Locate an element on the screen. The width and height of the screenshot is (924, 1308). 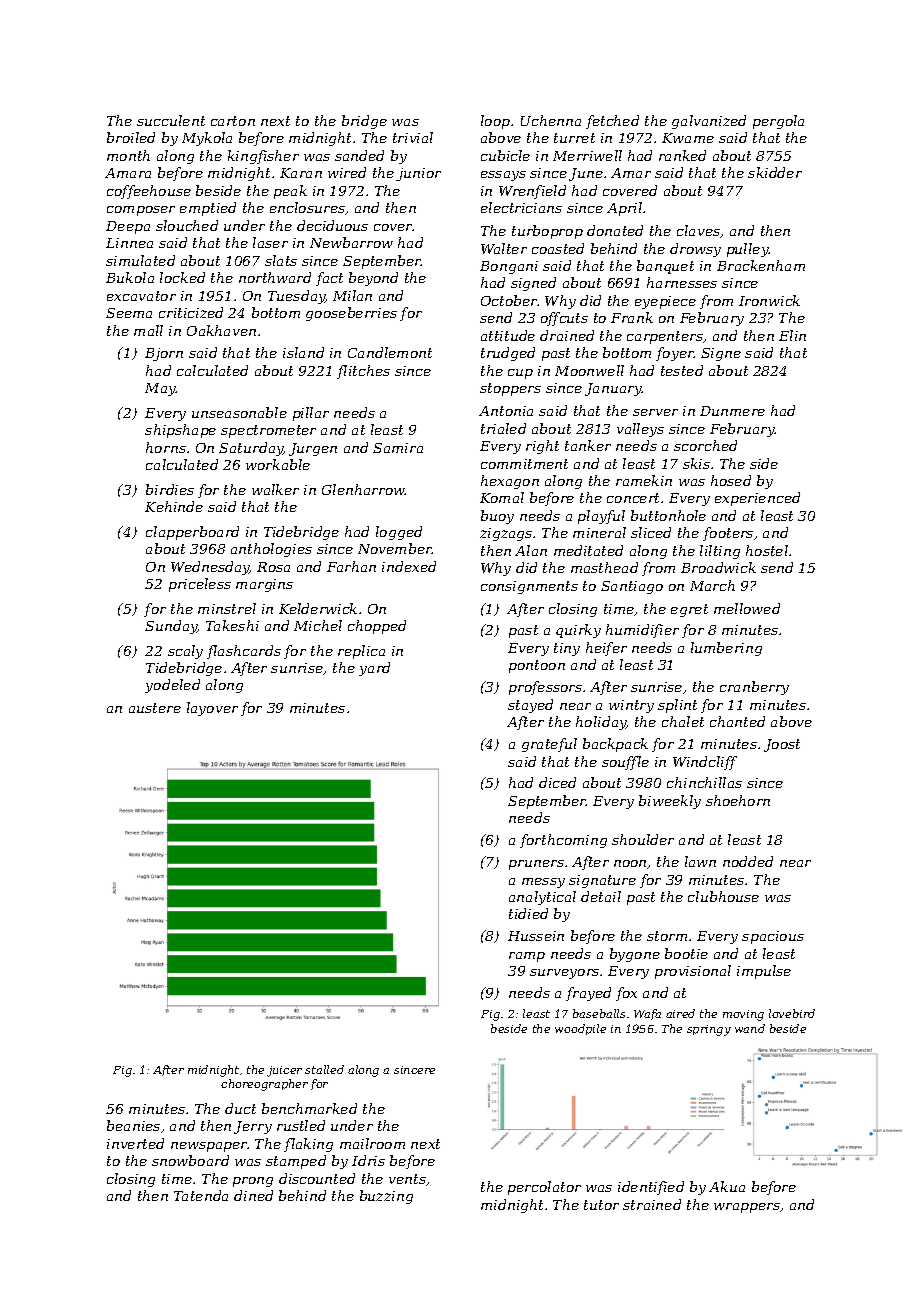
tidied is located at coordinates (528, 913).
